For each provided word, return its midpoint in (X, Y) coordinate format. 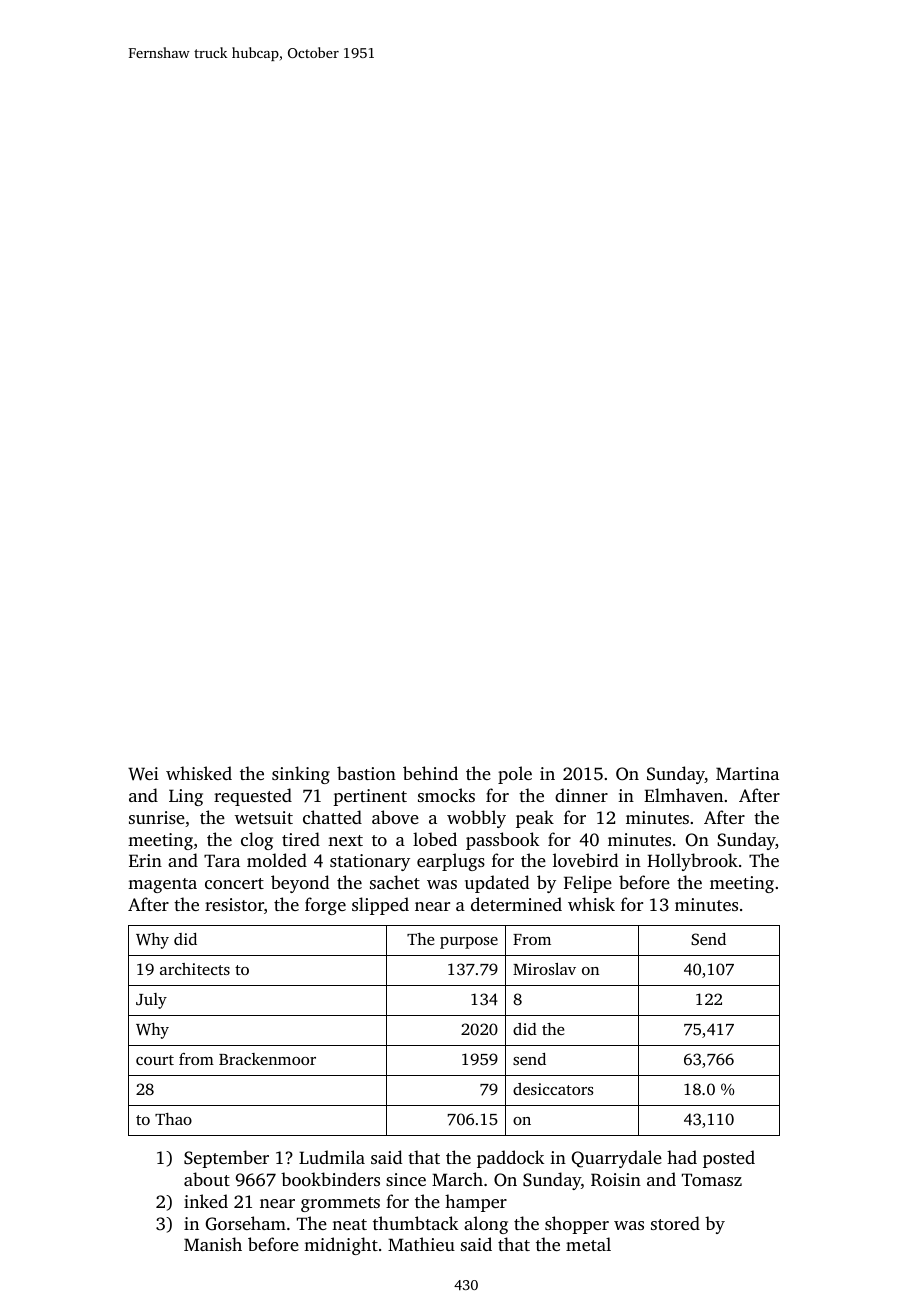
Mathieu (421, 1244)
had (682, 1157)
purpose (469, 943)
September (226, 1159)
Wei (143, 774)
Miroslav (544, 969)
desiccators (553, 1089)
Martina (747, 773)
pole (515, 775)
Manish (213, 1244)
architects (195, 969)
